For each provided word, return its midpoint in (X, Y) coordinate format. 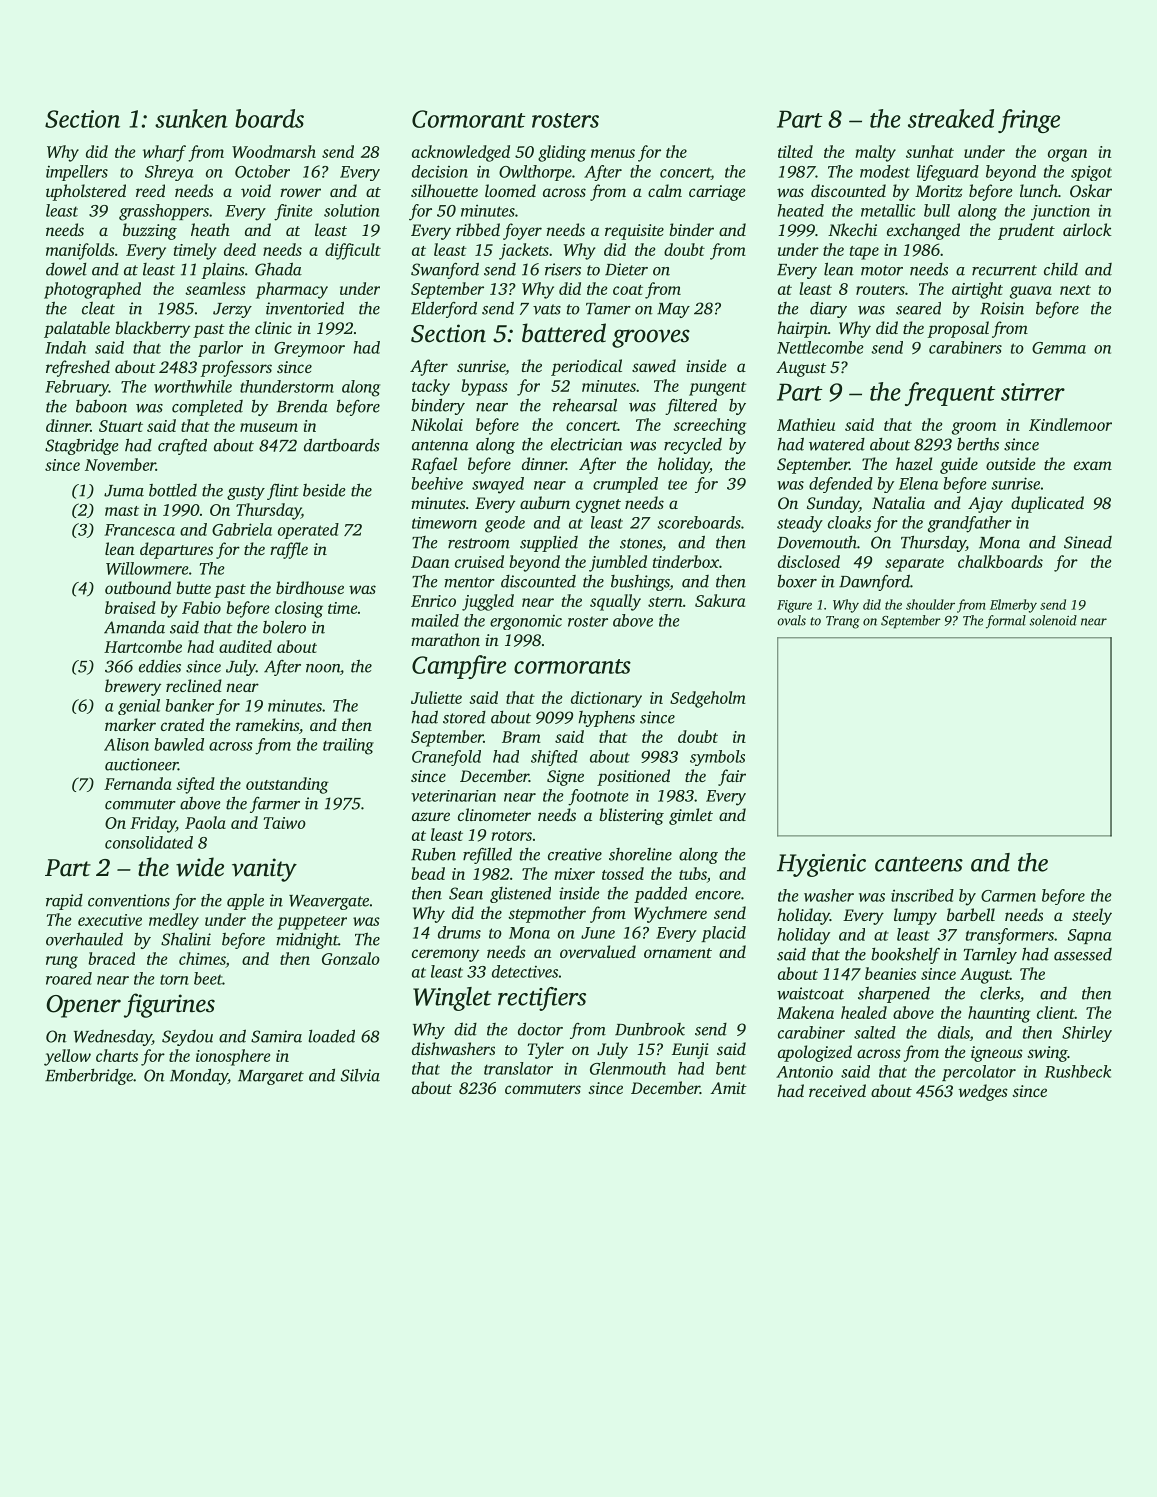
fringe (1029, 121)
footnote (598, 797)
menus (613, 153)
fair (732, 777)
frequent (950, 394)
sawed (654, 365)
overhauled (84, 939)
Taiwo (284, 823)
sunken (191, 118)
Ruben (433, 854)
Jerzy (232, 310)
